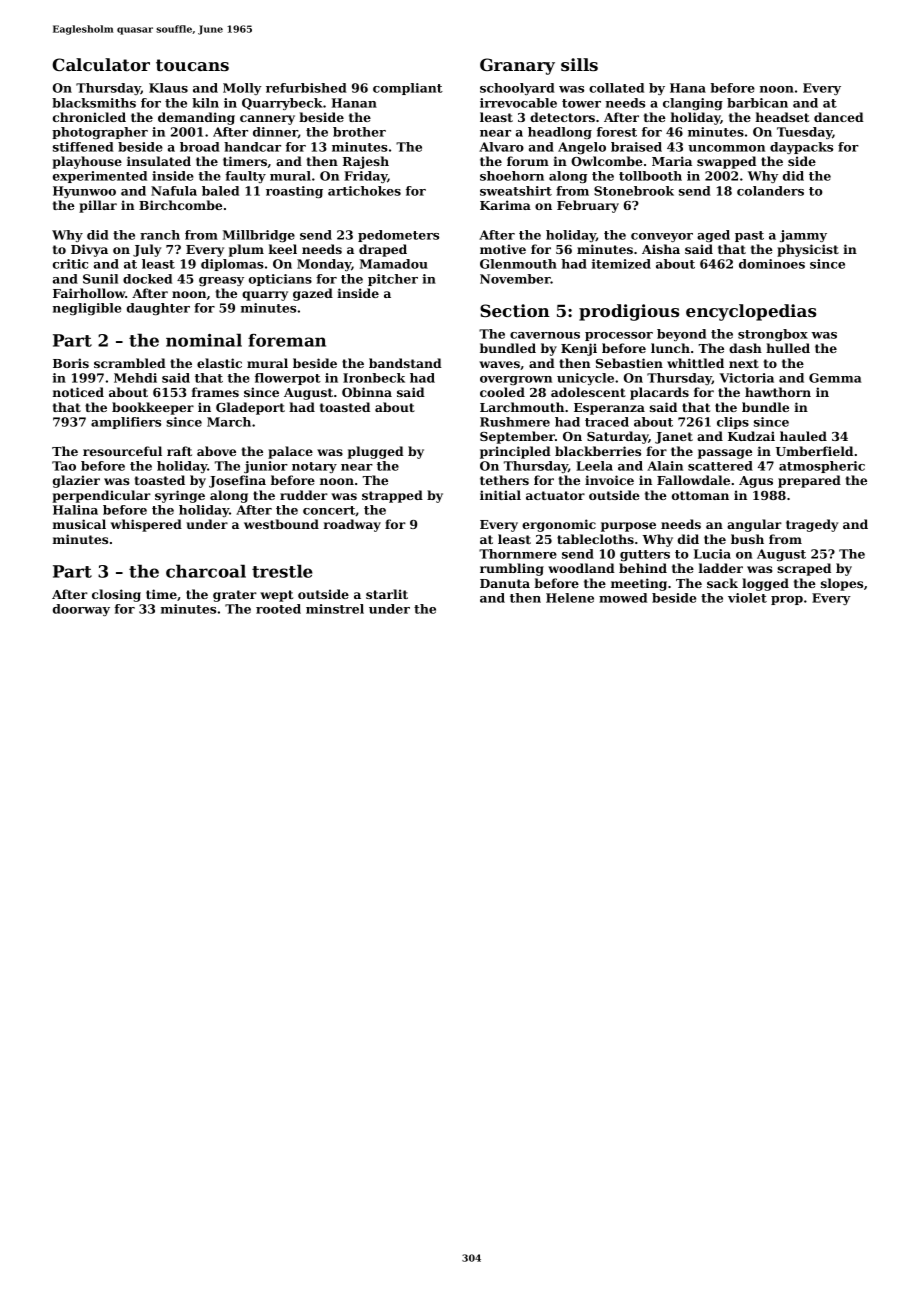 Image resolution: width=924 pixels, height=1308 pixels. Describe the element at coordinates (754, 525) in the screenshot. I see `angular` at that location.
